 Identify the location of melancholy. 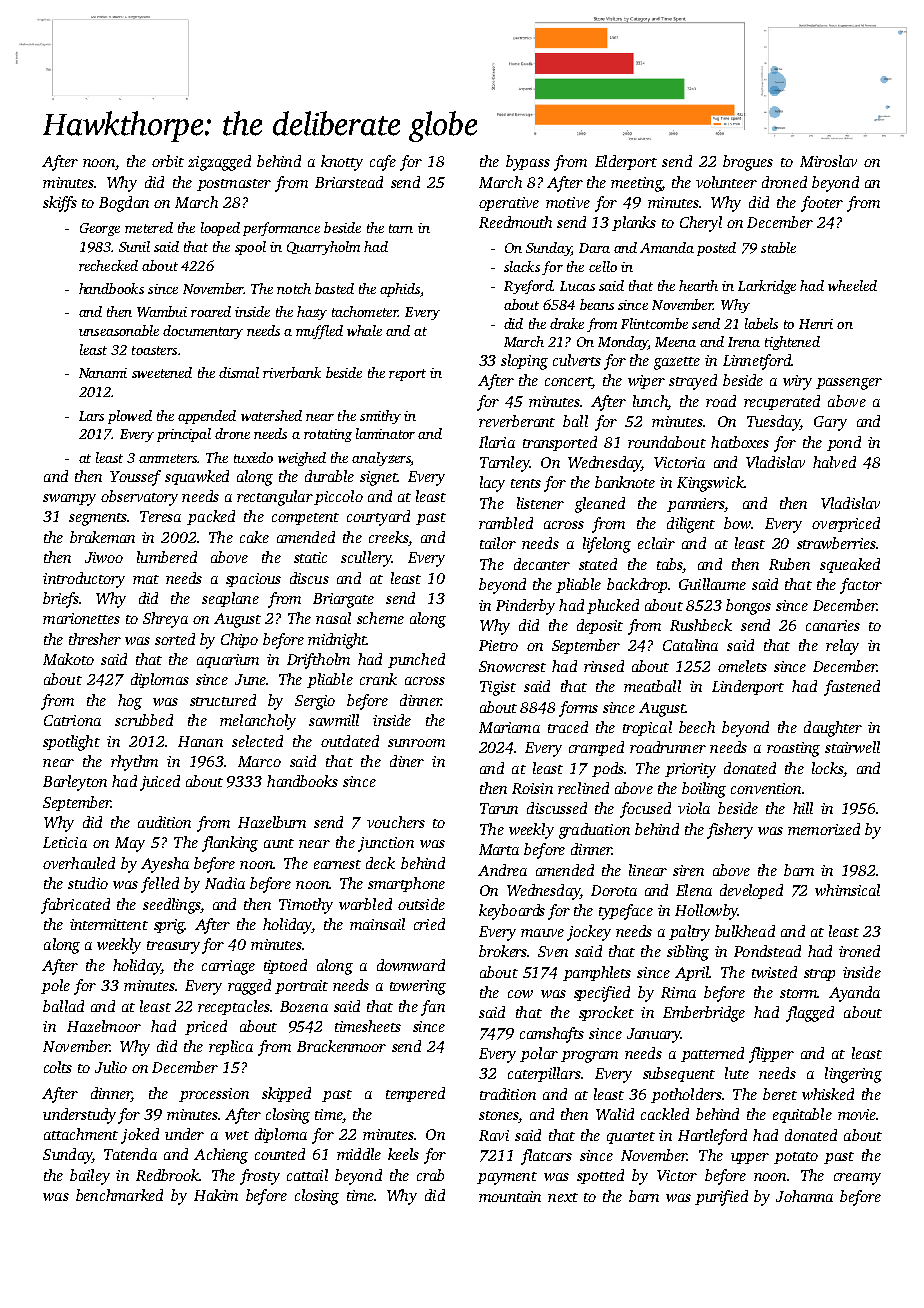
(258, 722).
